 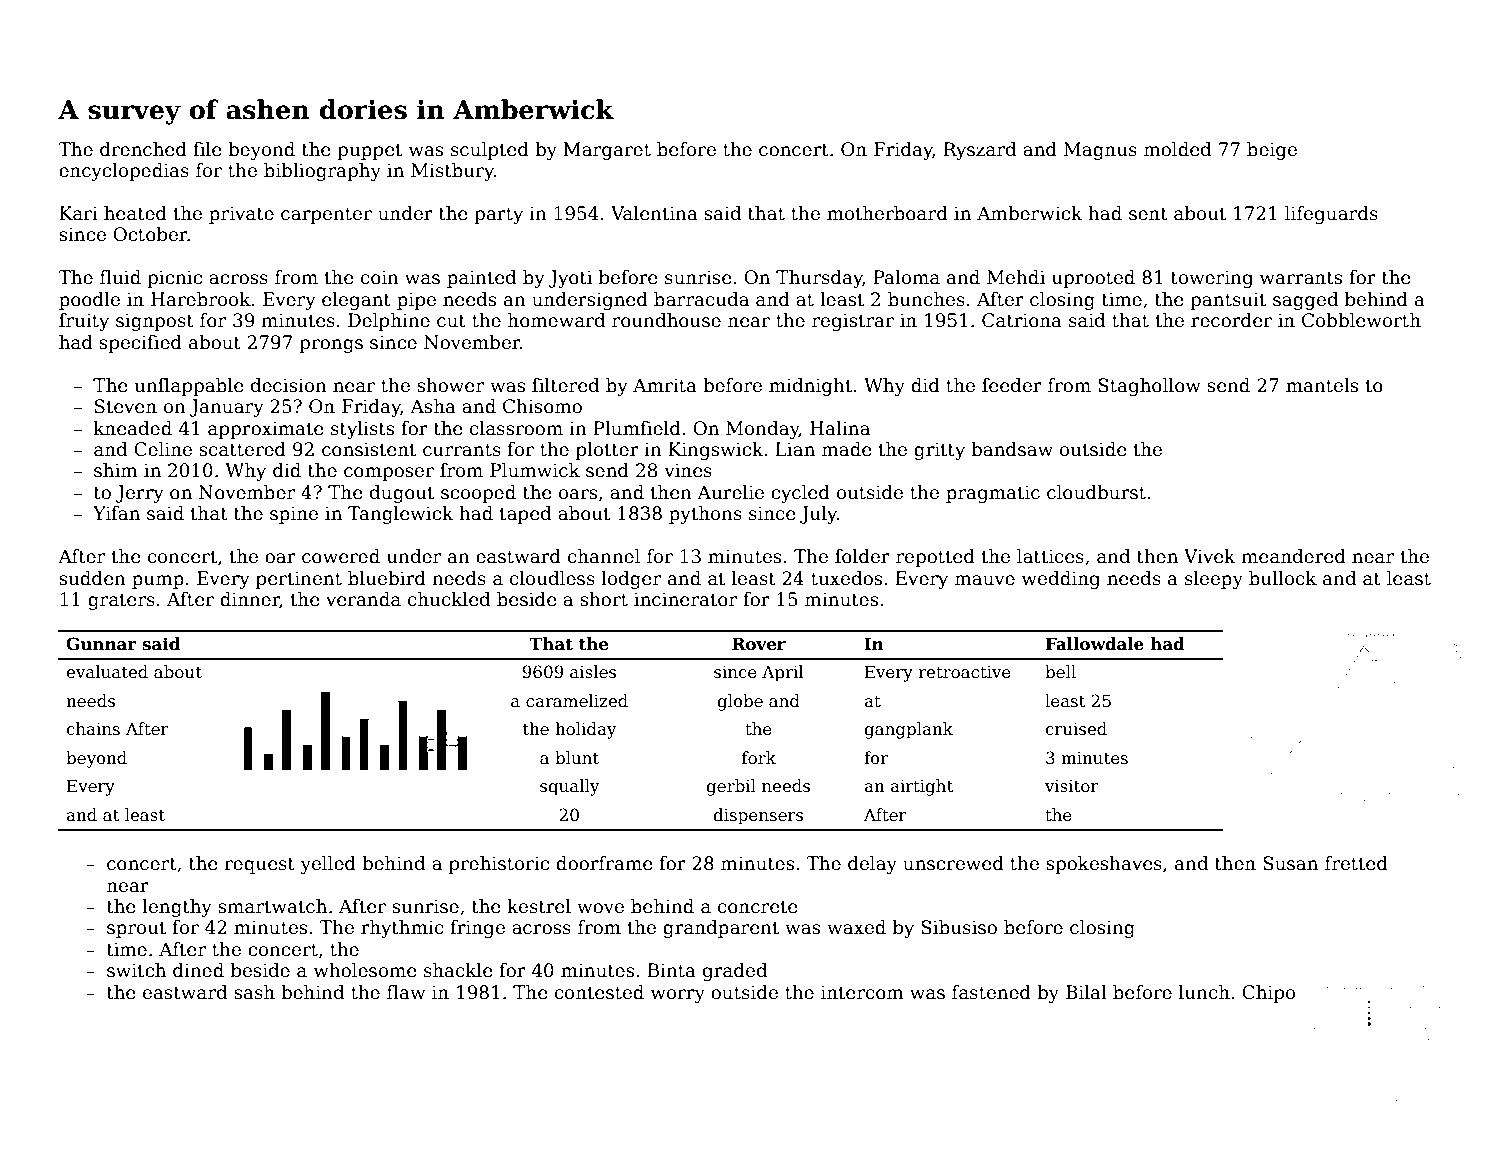 What do you see at coordinates (401, 515) in the screenshot?
I see `Tanglewick` at bounding box center [401, 515].
